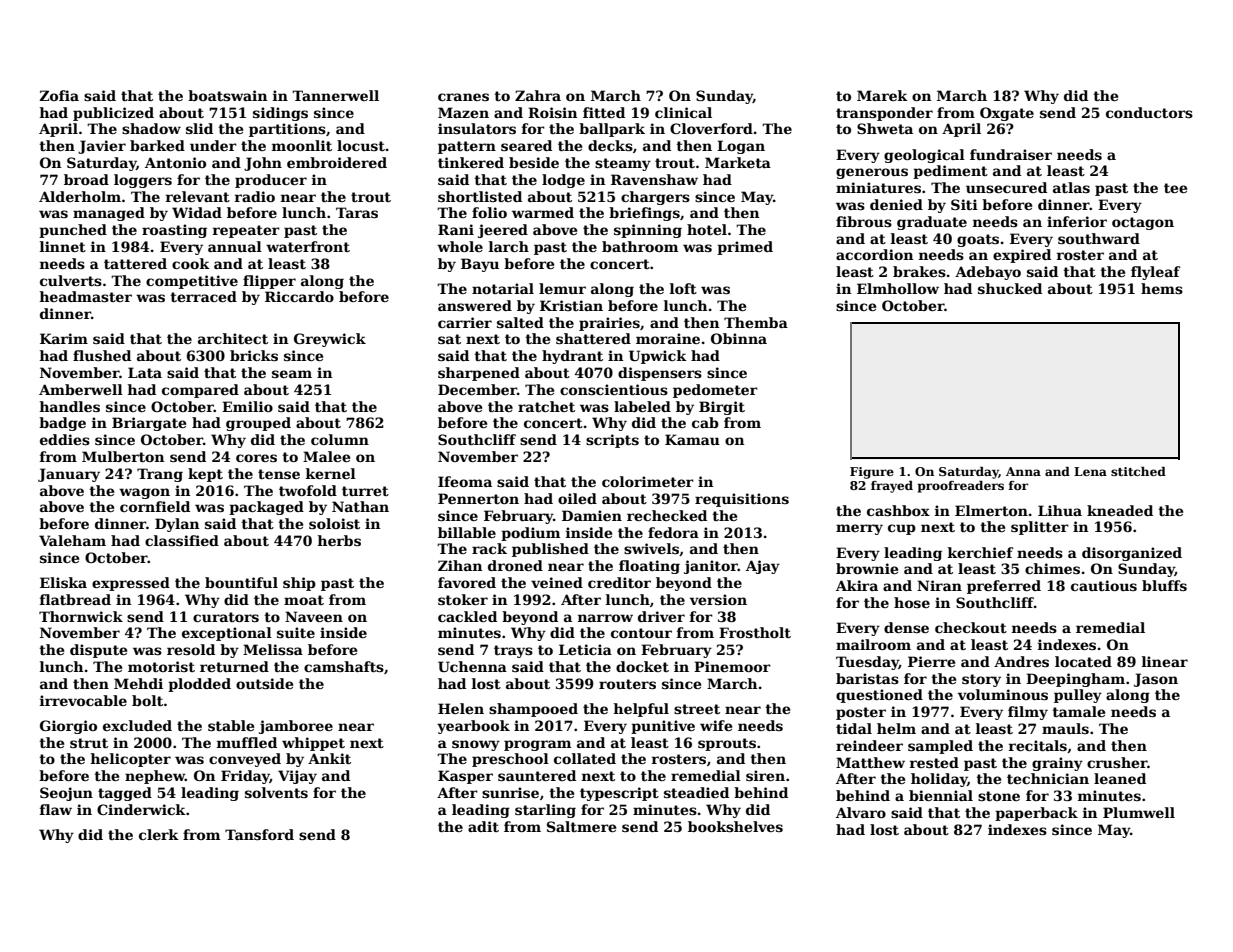  I want to click on narrow, so click(605, 618).
